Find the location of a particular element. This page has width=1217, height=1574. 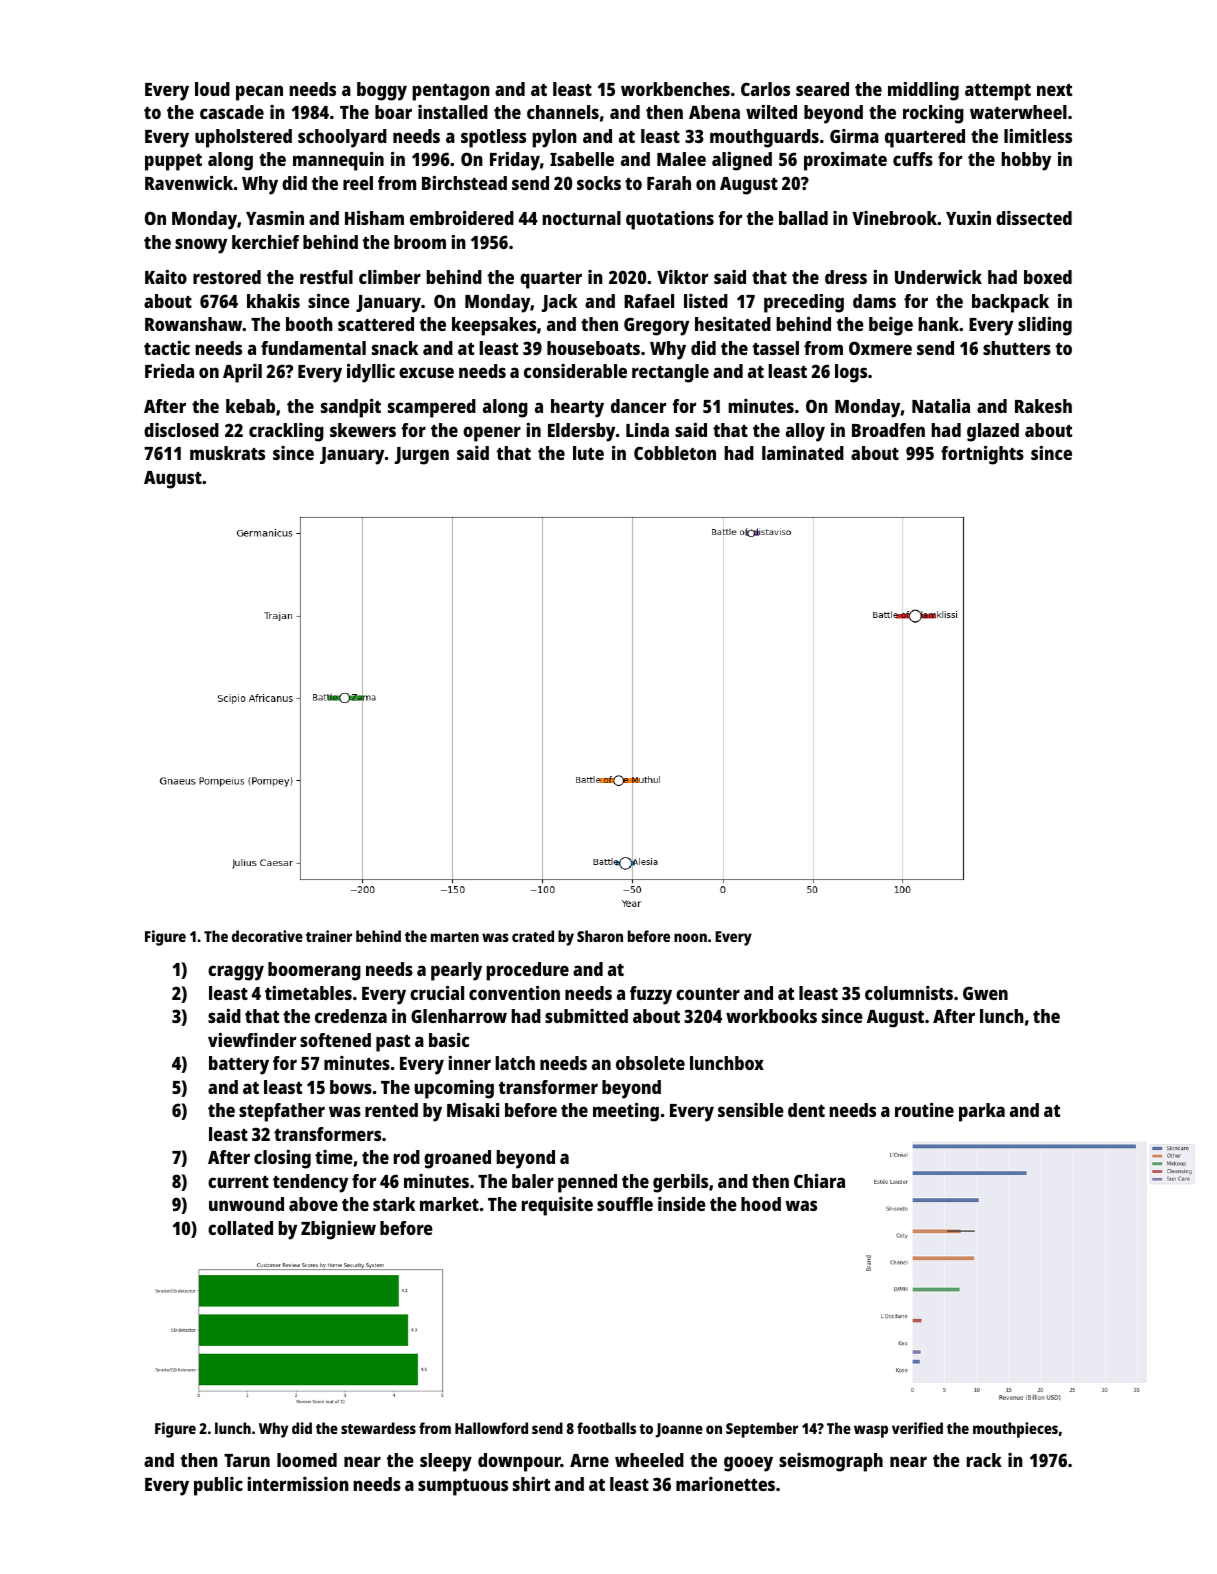

loud is located at coordinates (212, 89).
